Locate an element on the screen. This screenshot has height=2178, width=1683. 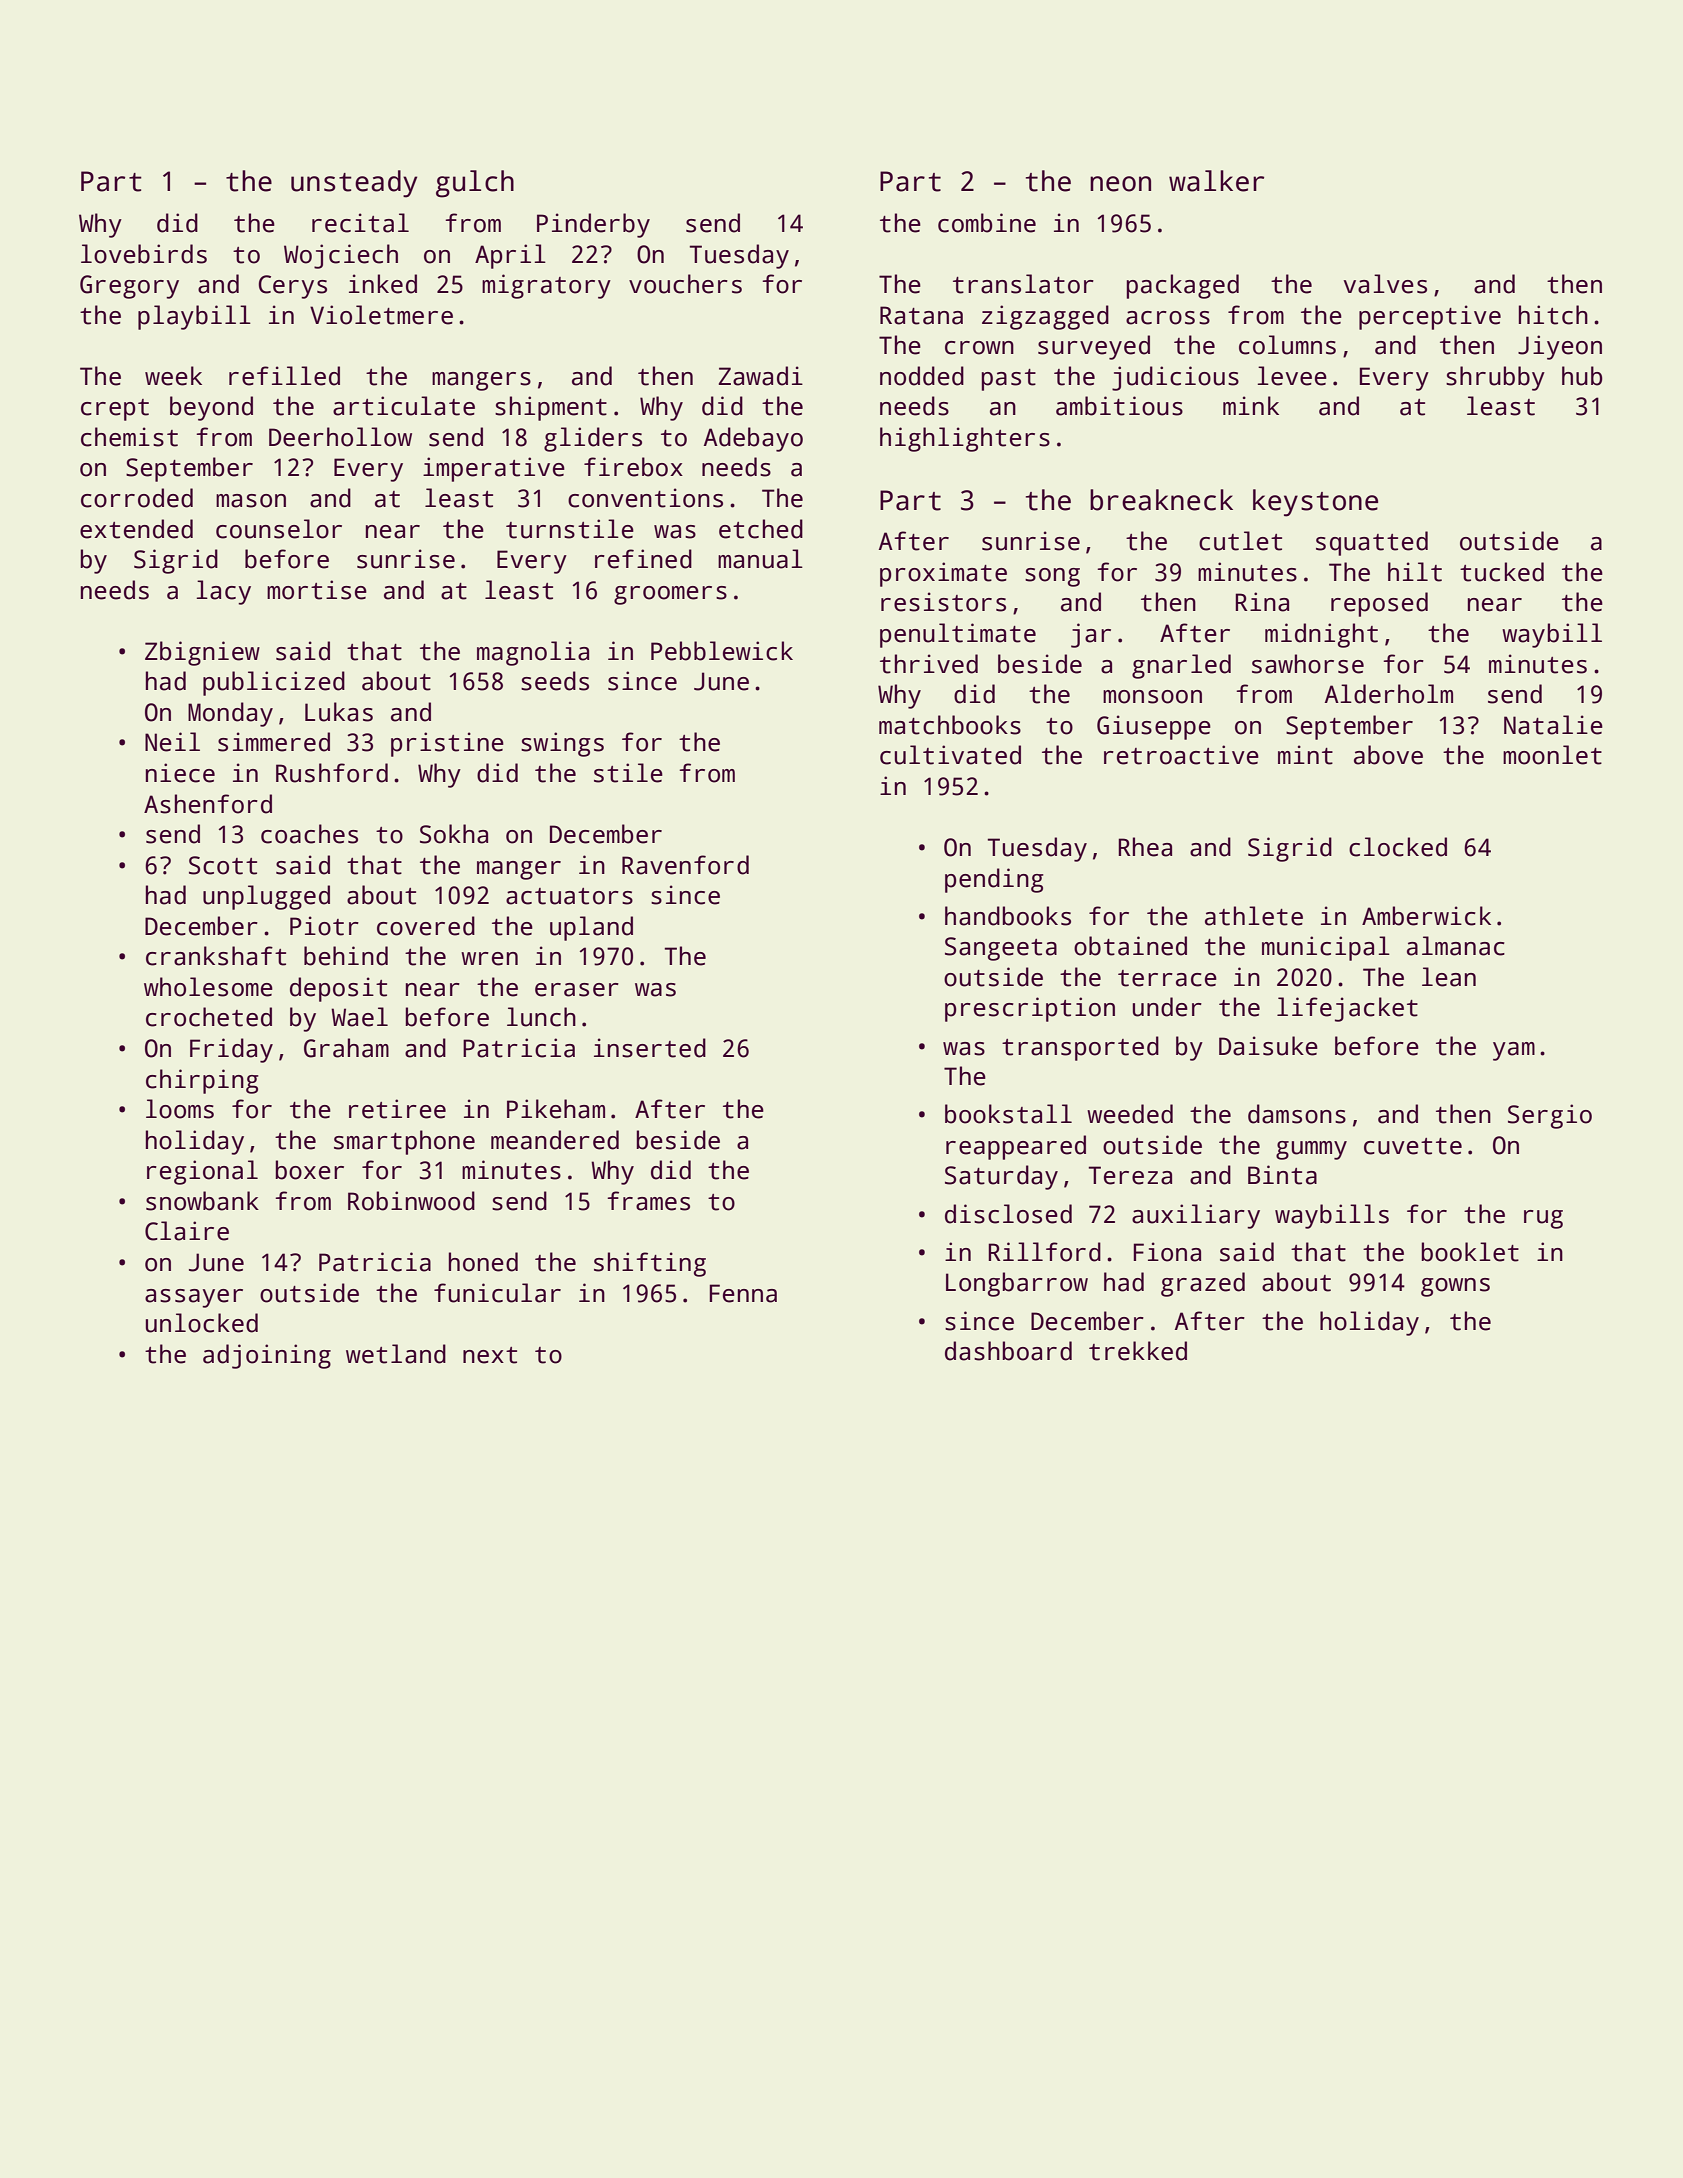
Saturday is located at coordinates (1001, 1177).
